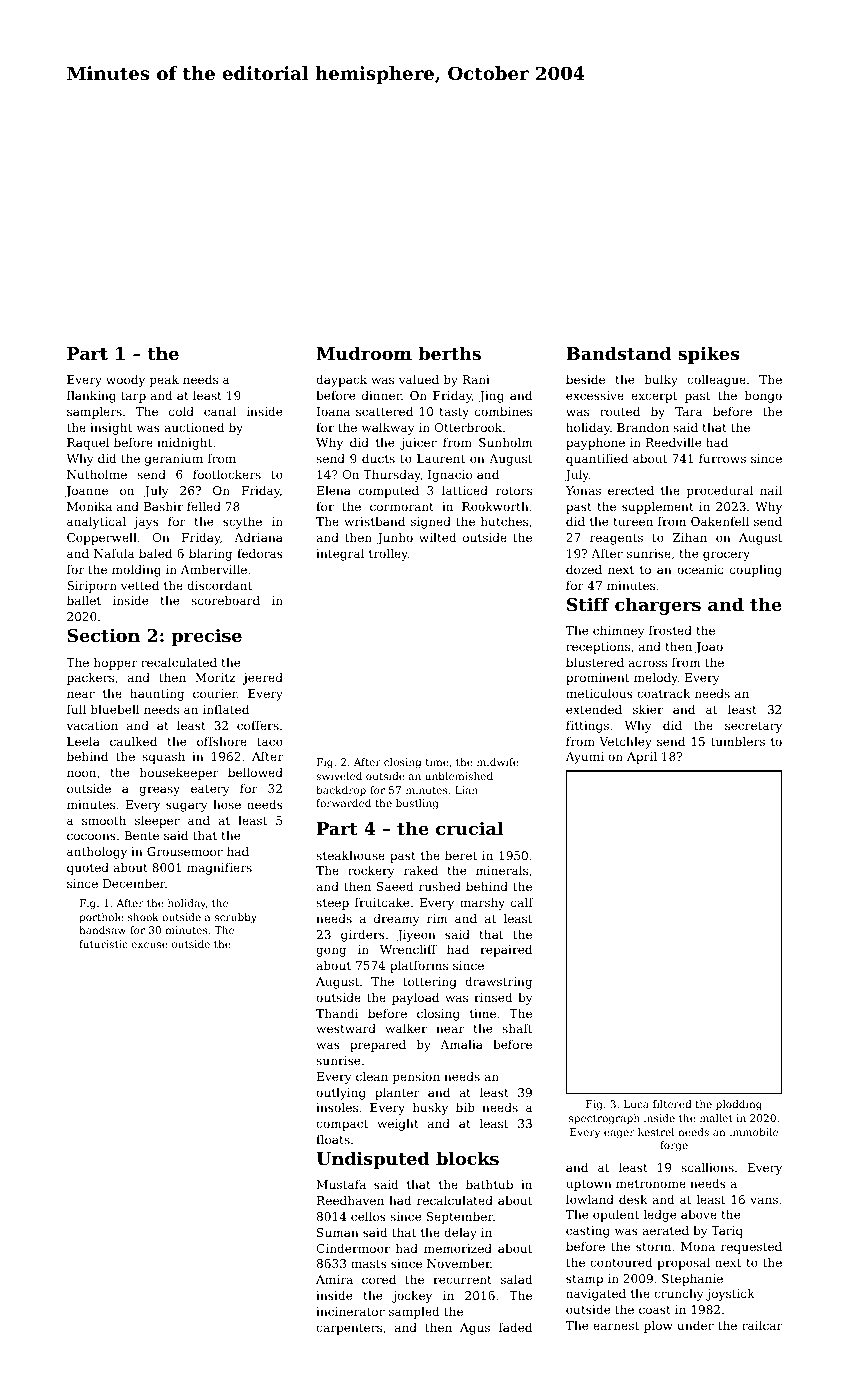 The height and width of the image is (1400, 849). What do you see at coordinates (140, 585) in the image?
I see `vetted` at bounding box center [140, 585].
